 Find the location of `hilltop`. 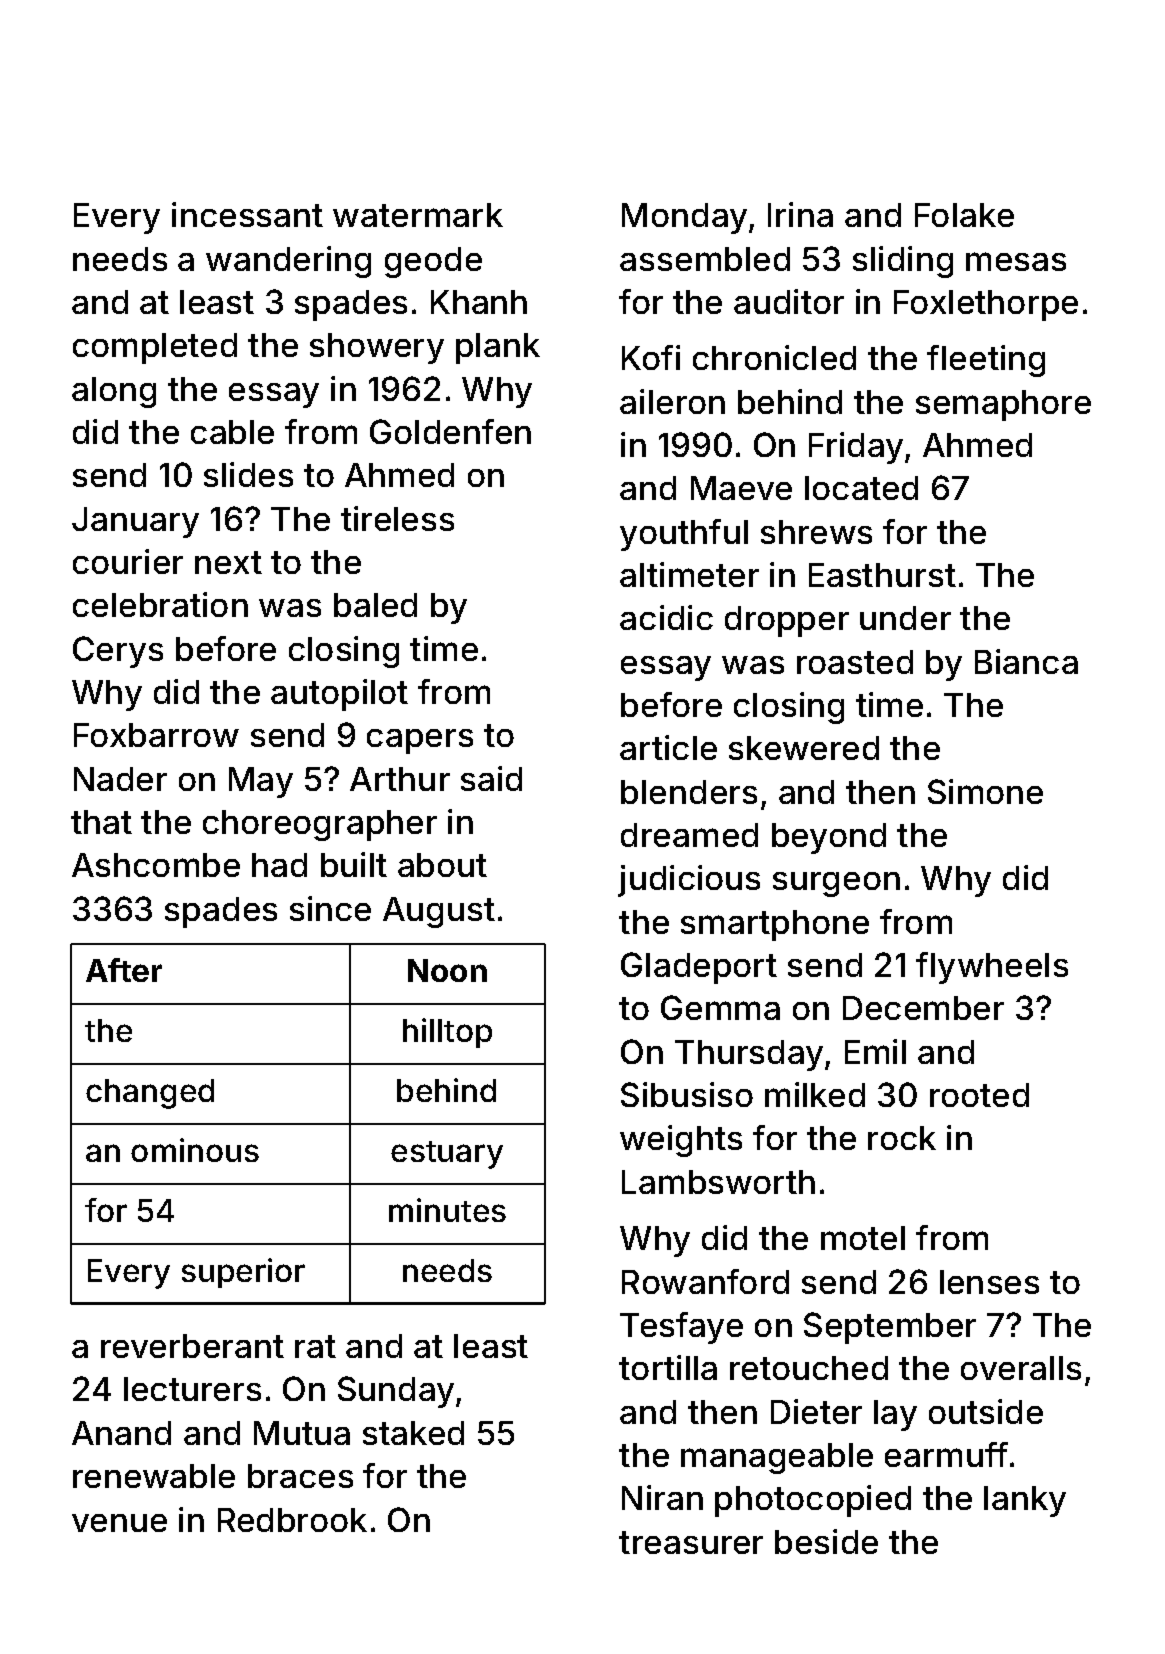

hilltop is located at coordinates (447, 1033).
